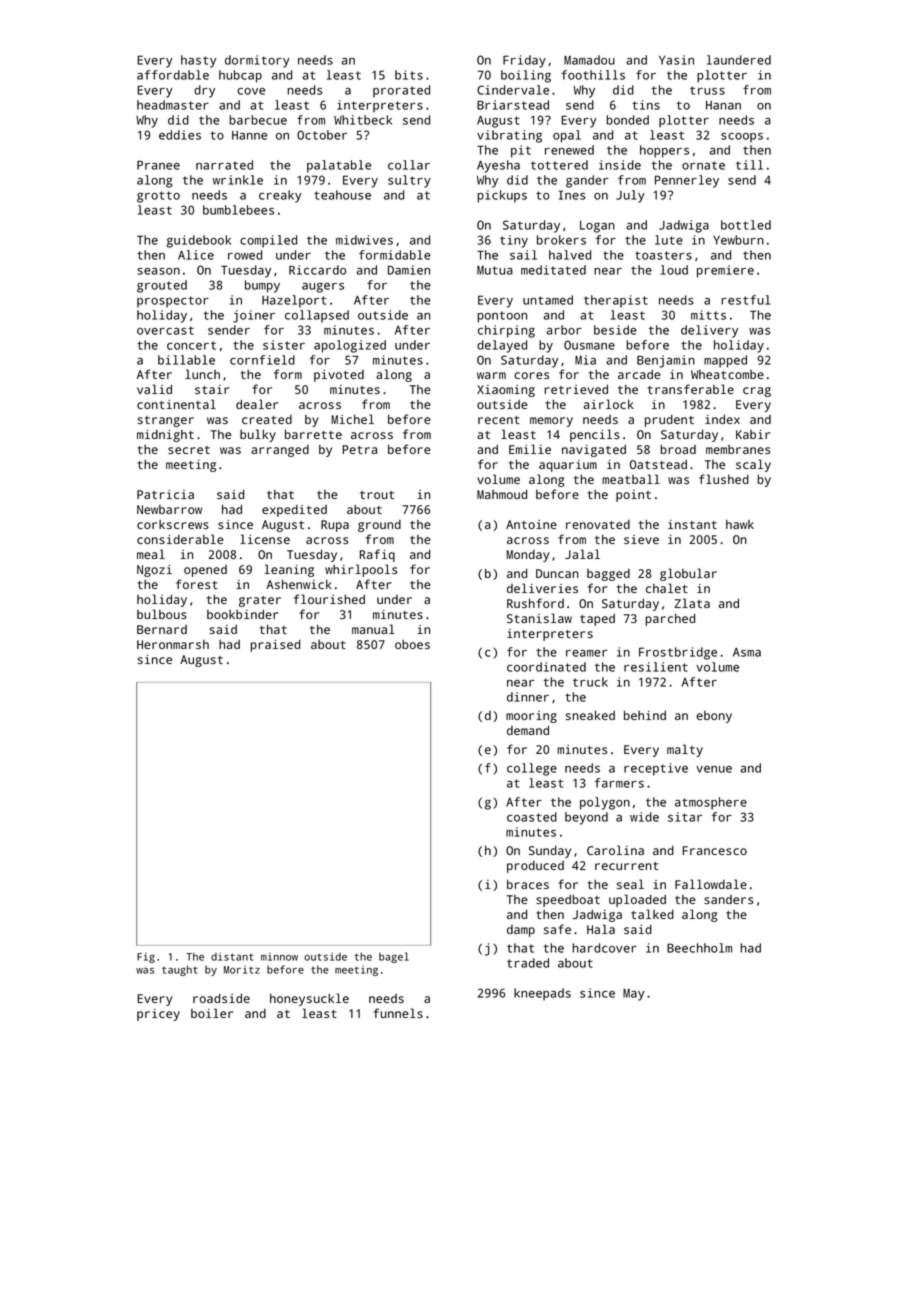  I want to click on sanders, so click(728, 899).
